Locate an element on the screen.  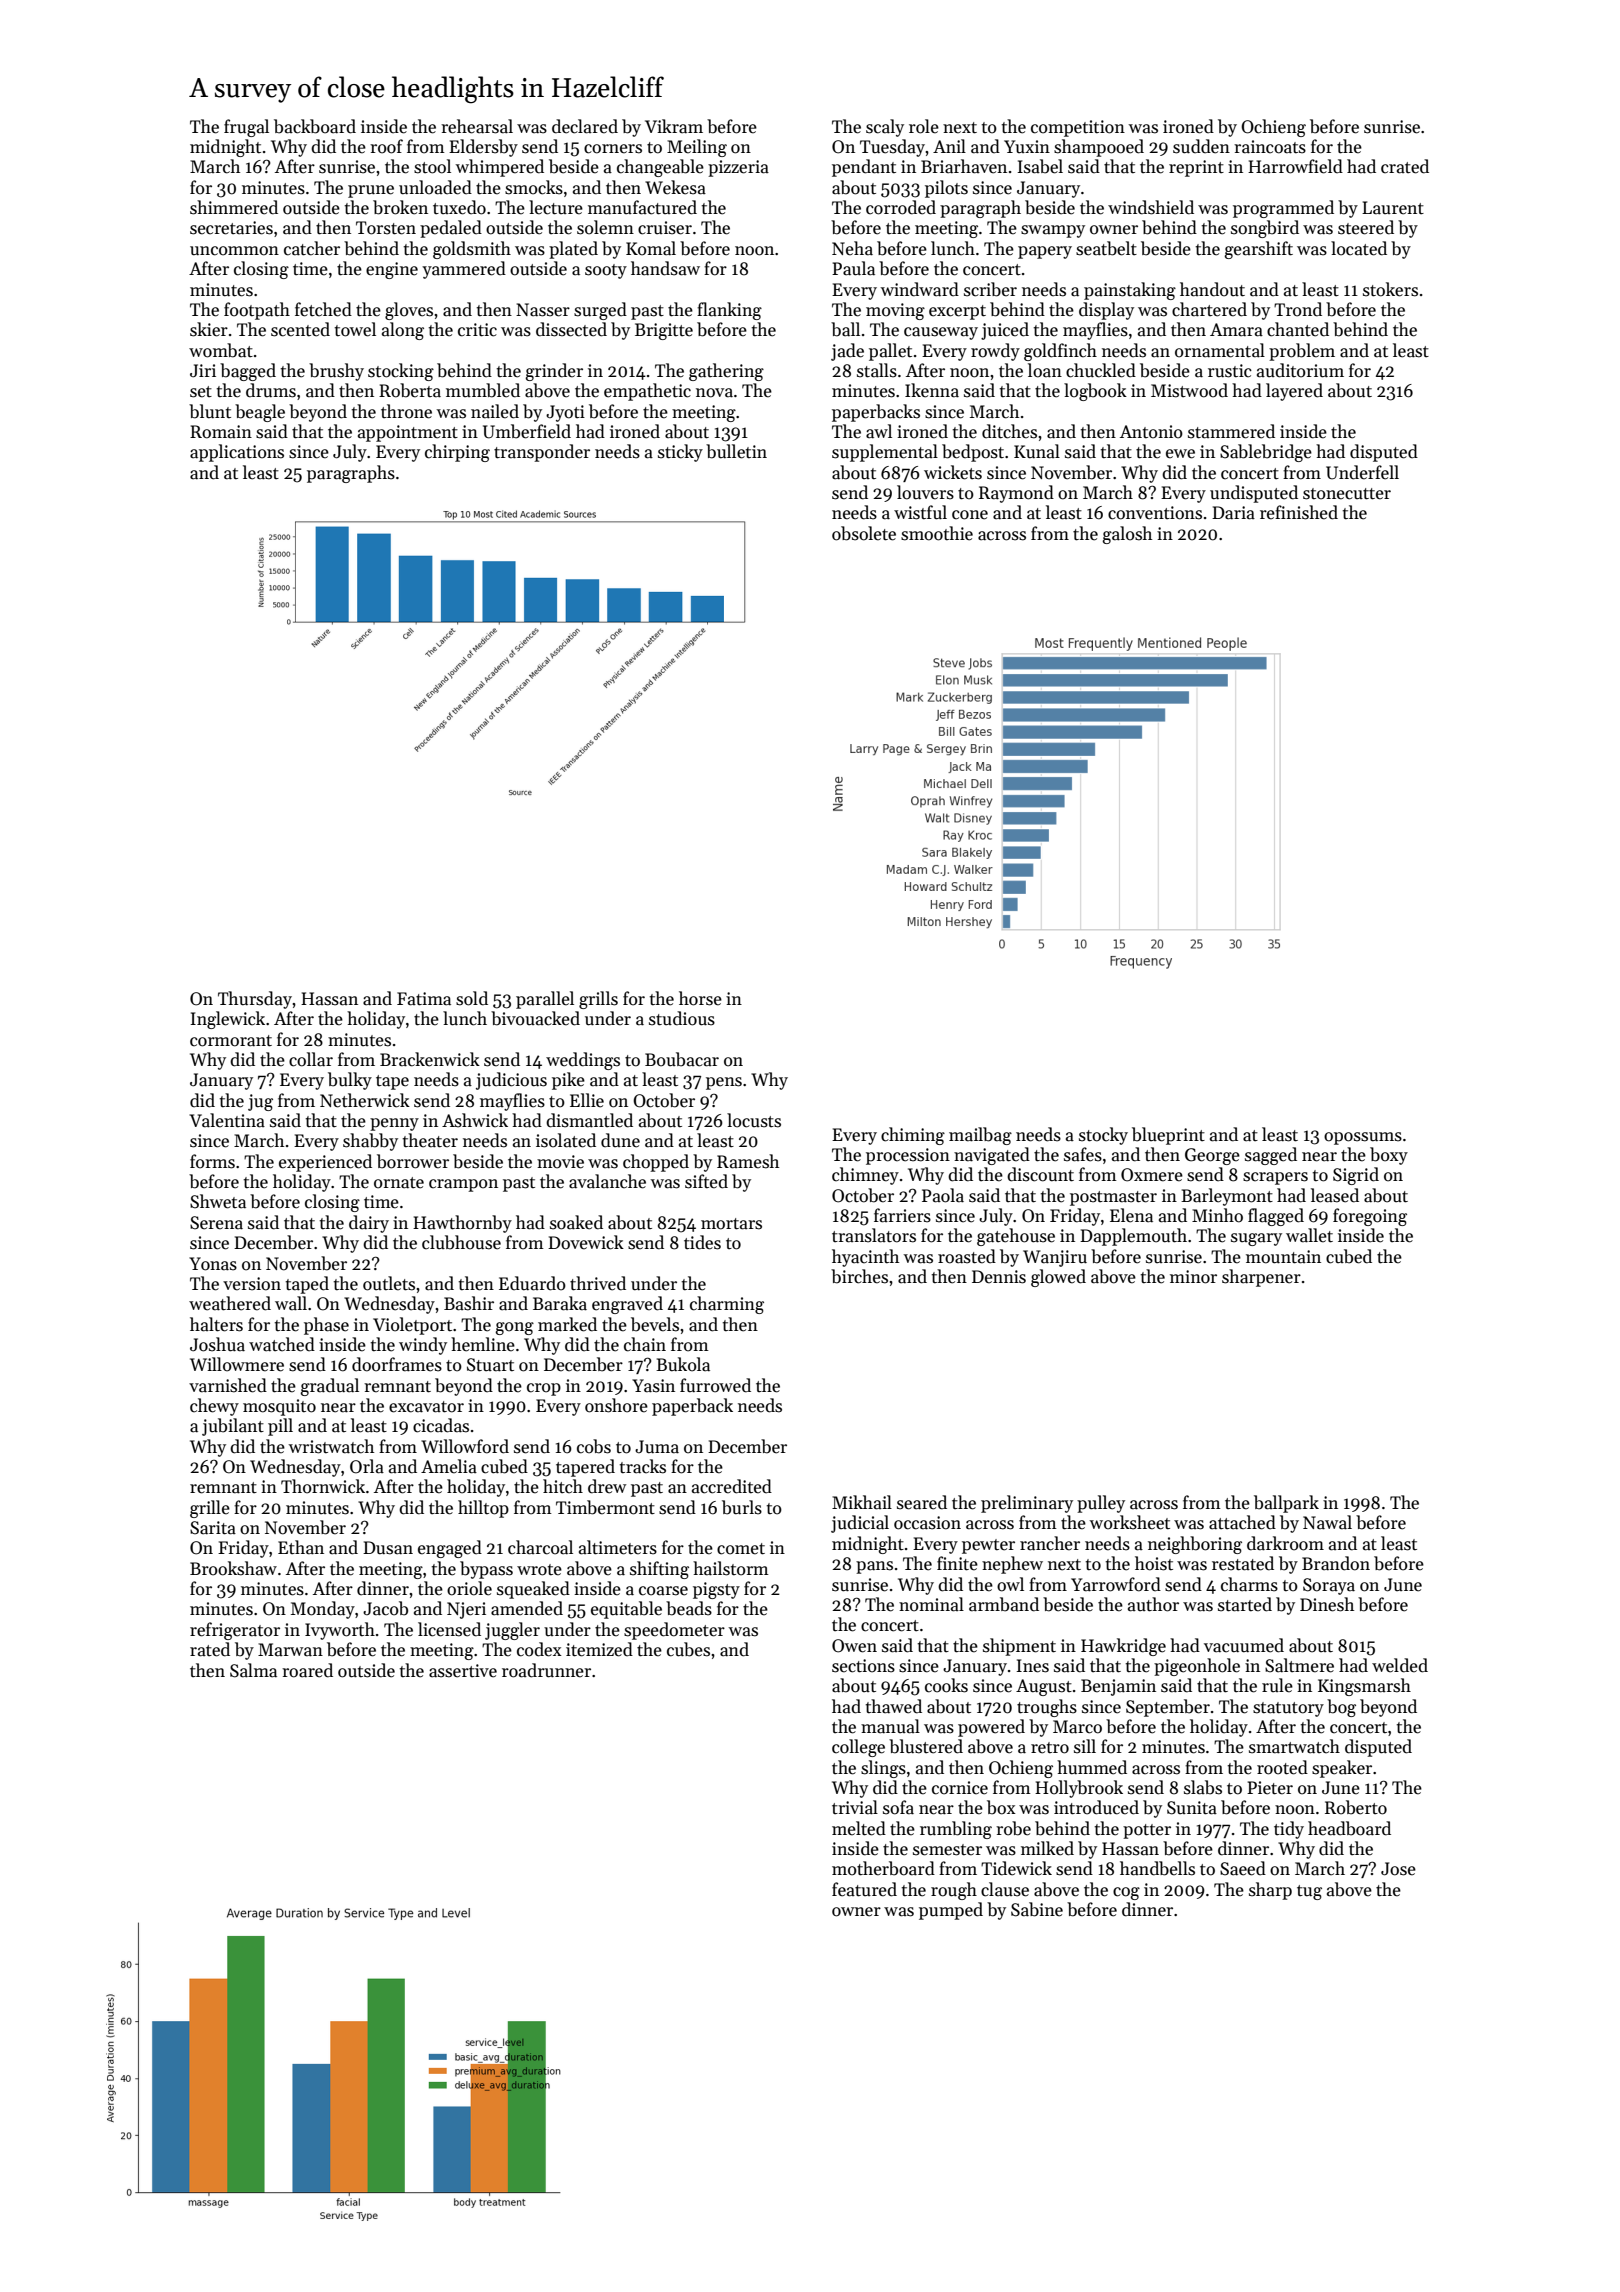
rule is located at coordinates (1277, 1685).
